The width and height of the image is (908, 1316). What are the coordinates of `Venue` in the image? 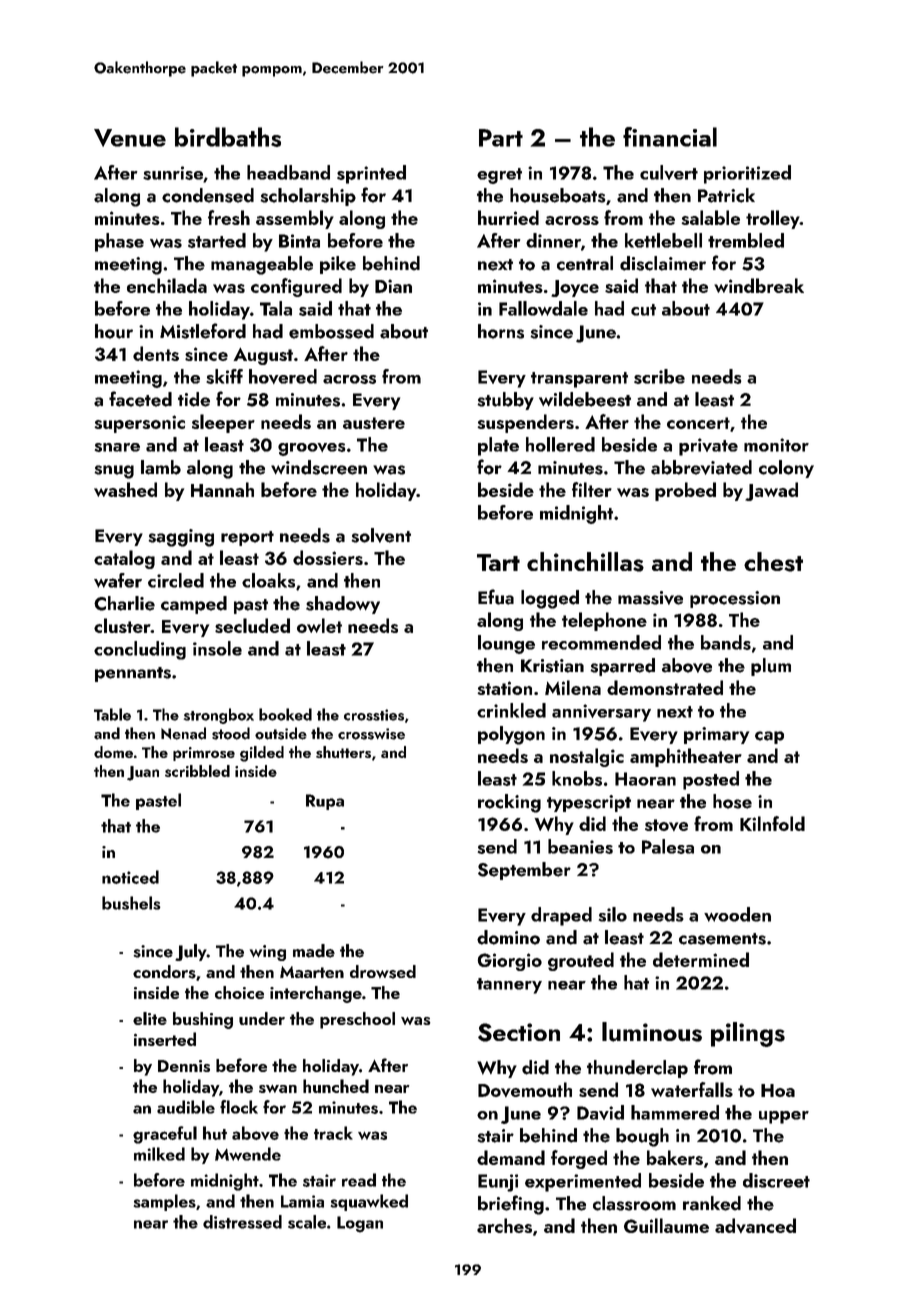 It's located at (130, 138).
